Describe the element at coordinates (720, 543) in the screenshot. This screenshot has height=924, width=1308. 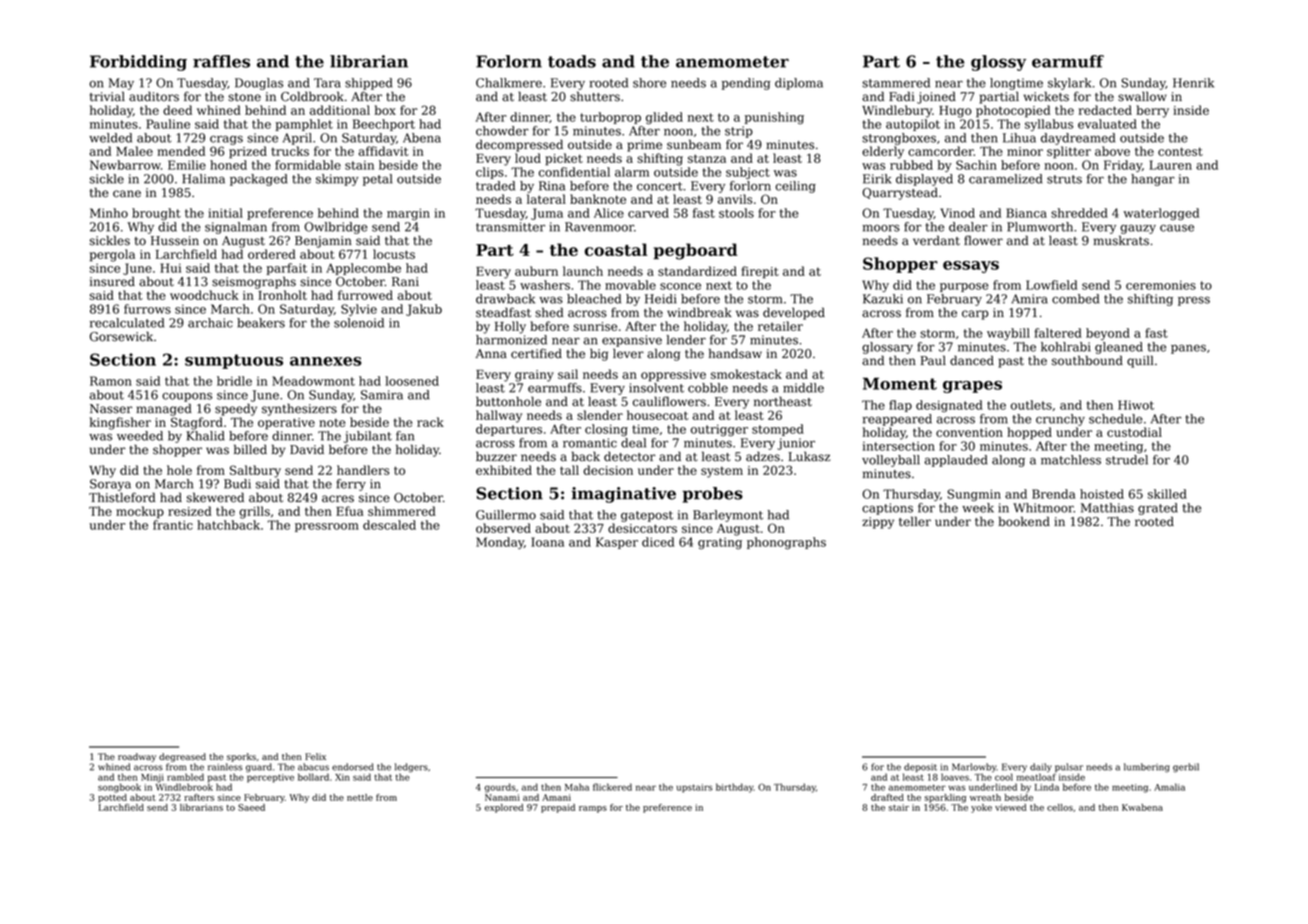
I see `grating` at that location.
